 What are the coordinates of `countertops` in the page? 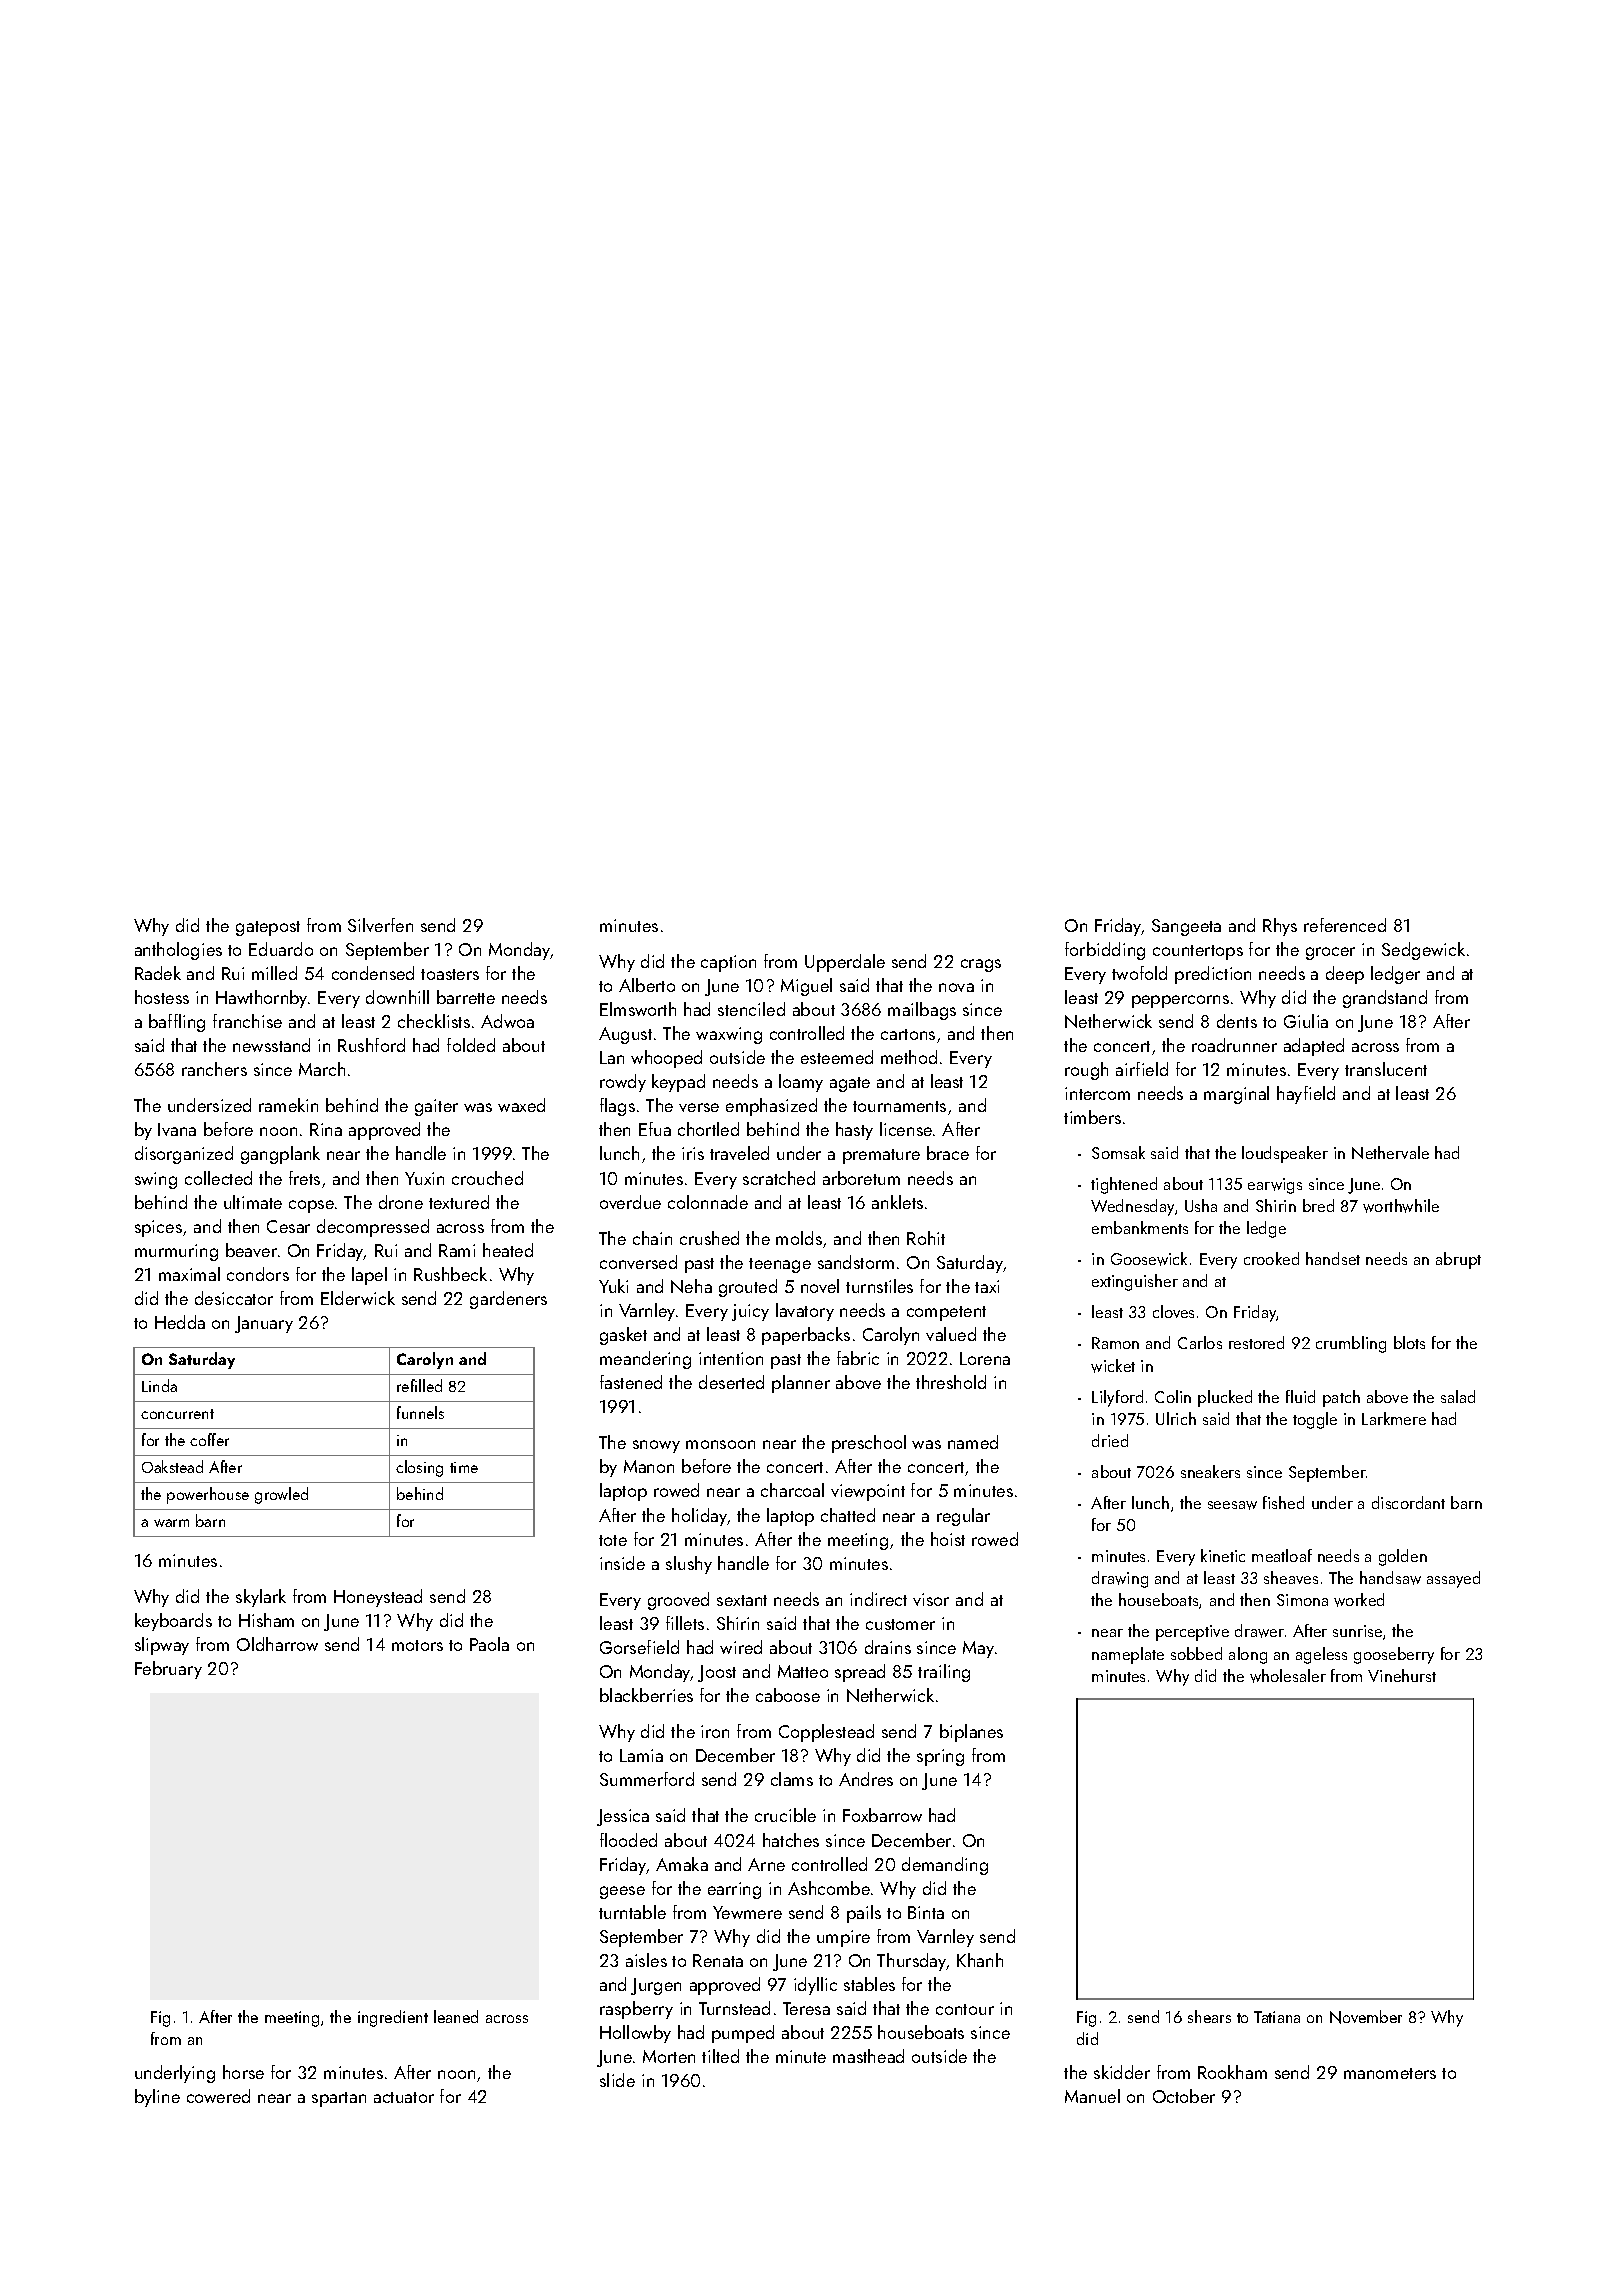 It's located at (1198, 952).
